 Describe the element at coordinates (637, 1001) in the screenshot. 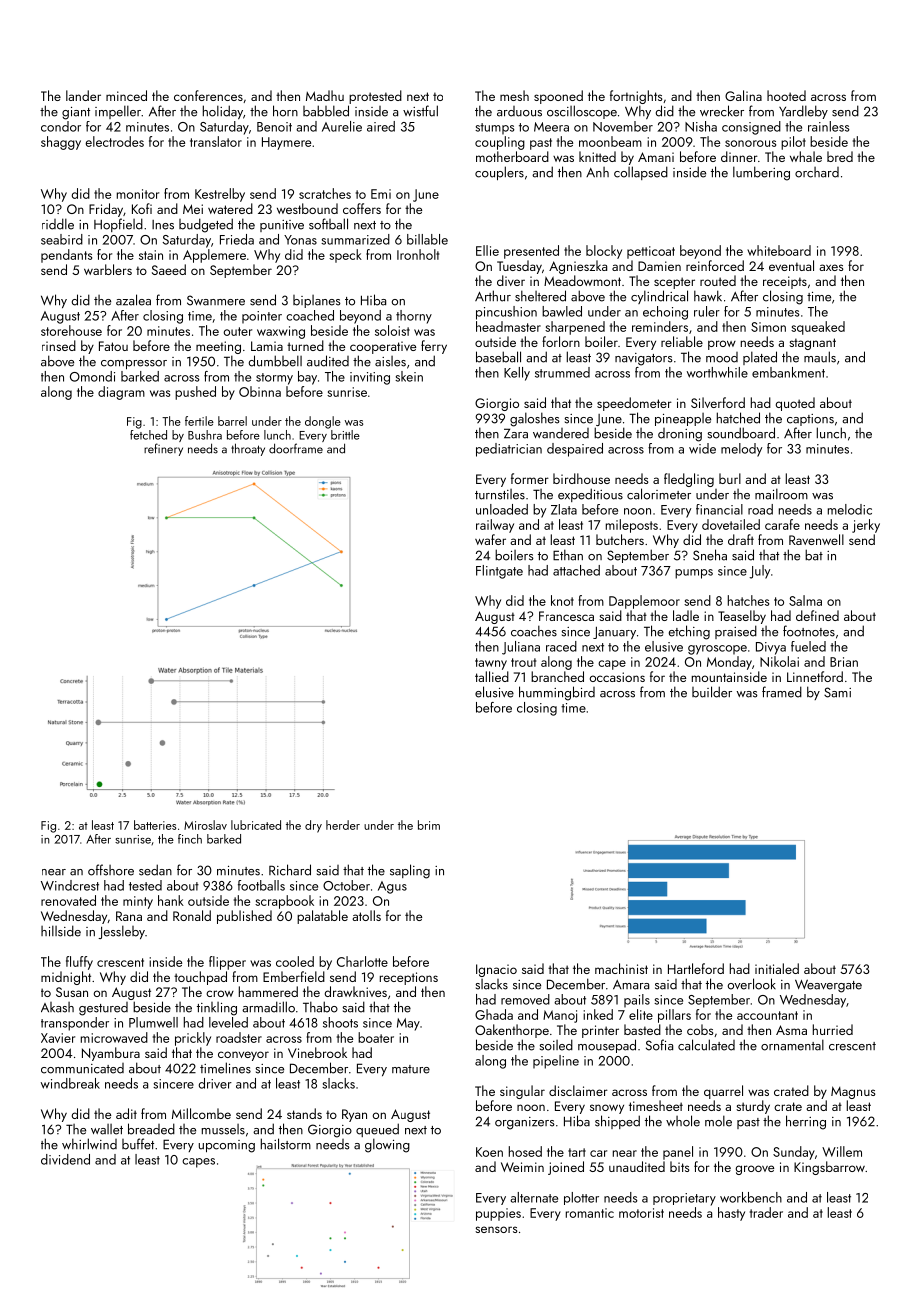

I see `pails` at that location.
